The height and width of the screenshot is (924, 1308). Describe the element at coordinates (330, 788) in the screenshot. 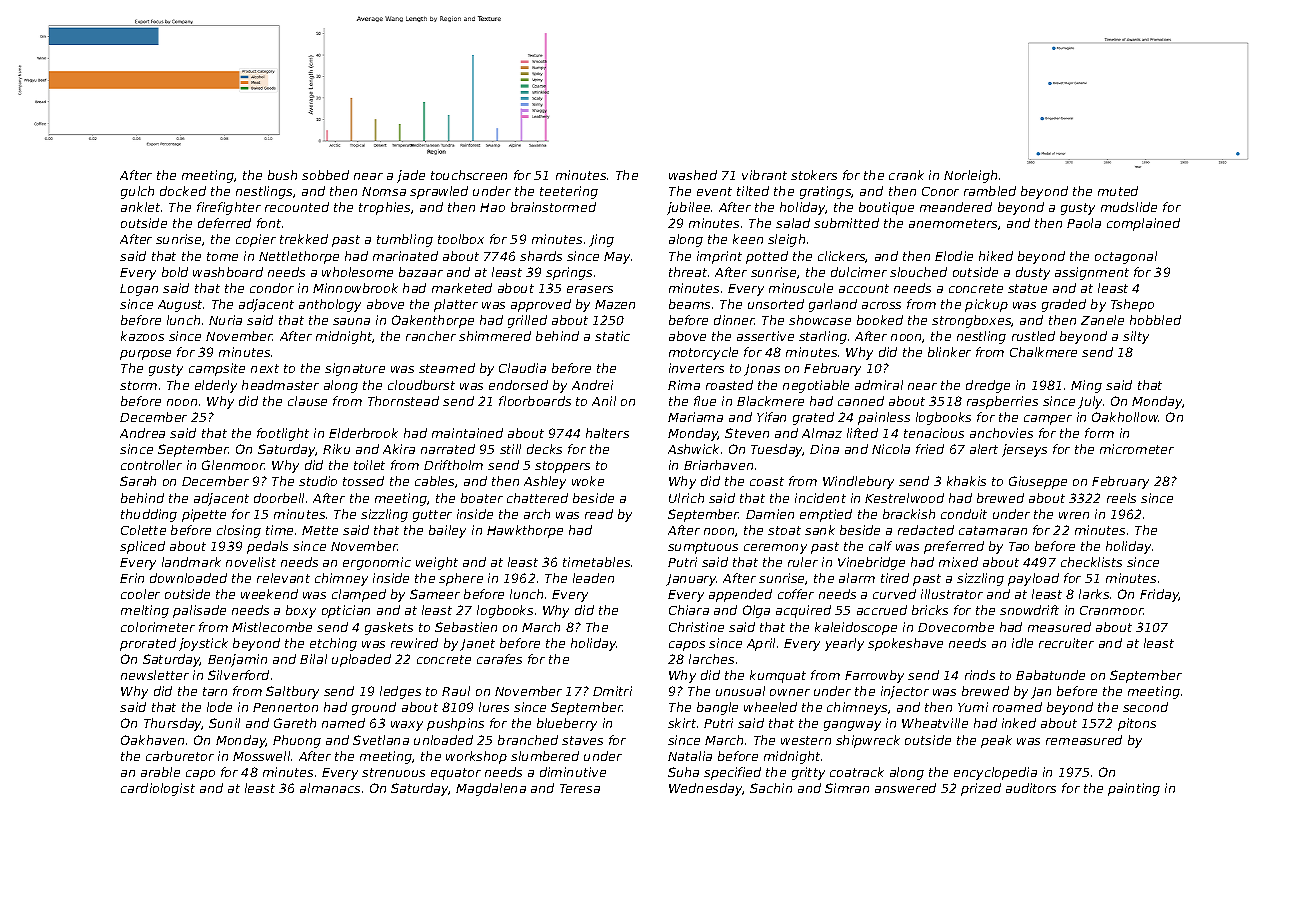

I see `almanacs` at that location.
